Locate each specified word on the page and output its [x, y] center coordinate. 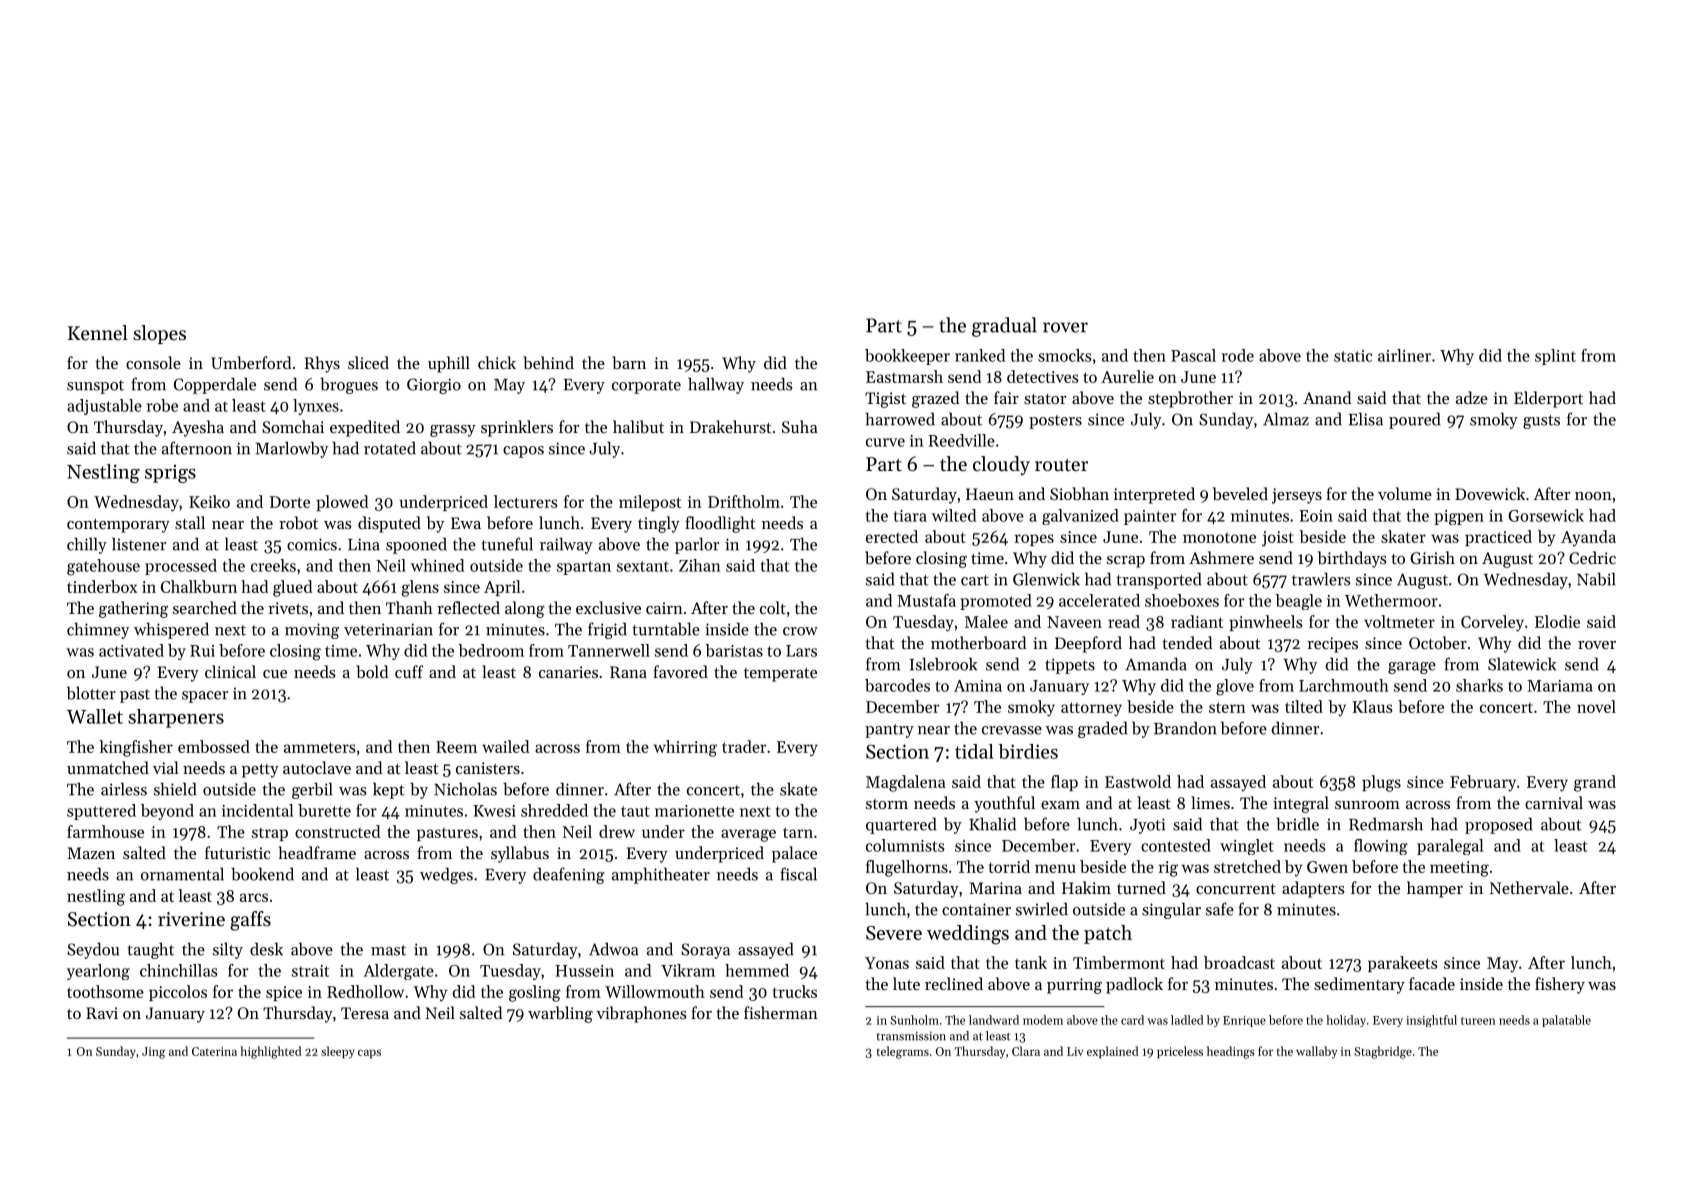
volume [1405, 493]
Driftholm [744, 501]
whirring [685, 748]
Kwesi [494, 811]
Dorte [290, 502]
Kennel [98, 333]
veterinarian [388, 629]
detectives [1043, 376]
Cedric [1592, 557]
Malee [986, 621]
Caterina [214, 1051]
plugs [1381, 783]
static [1353, 356]
